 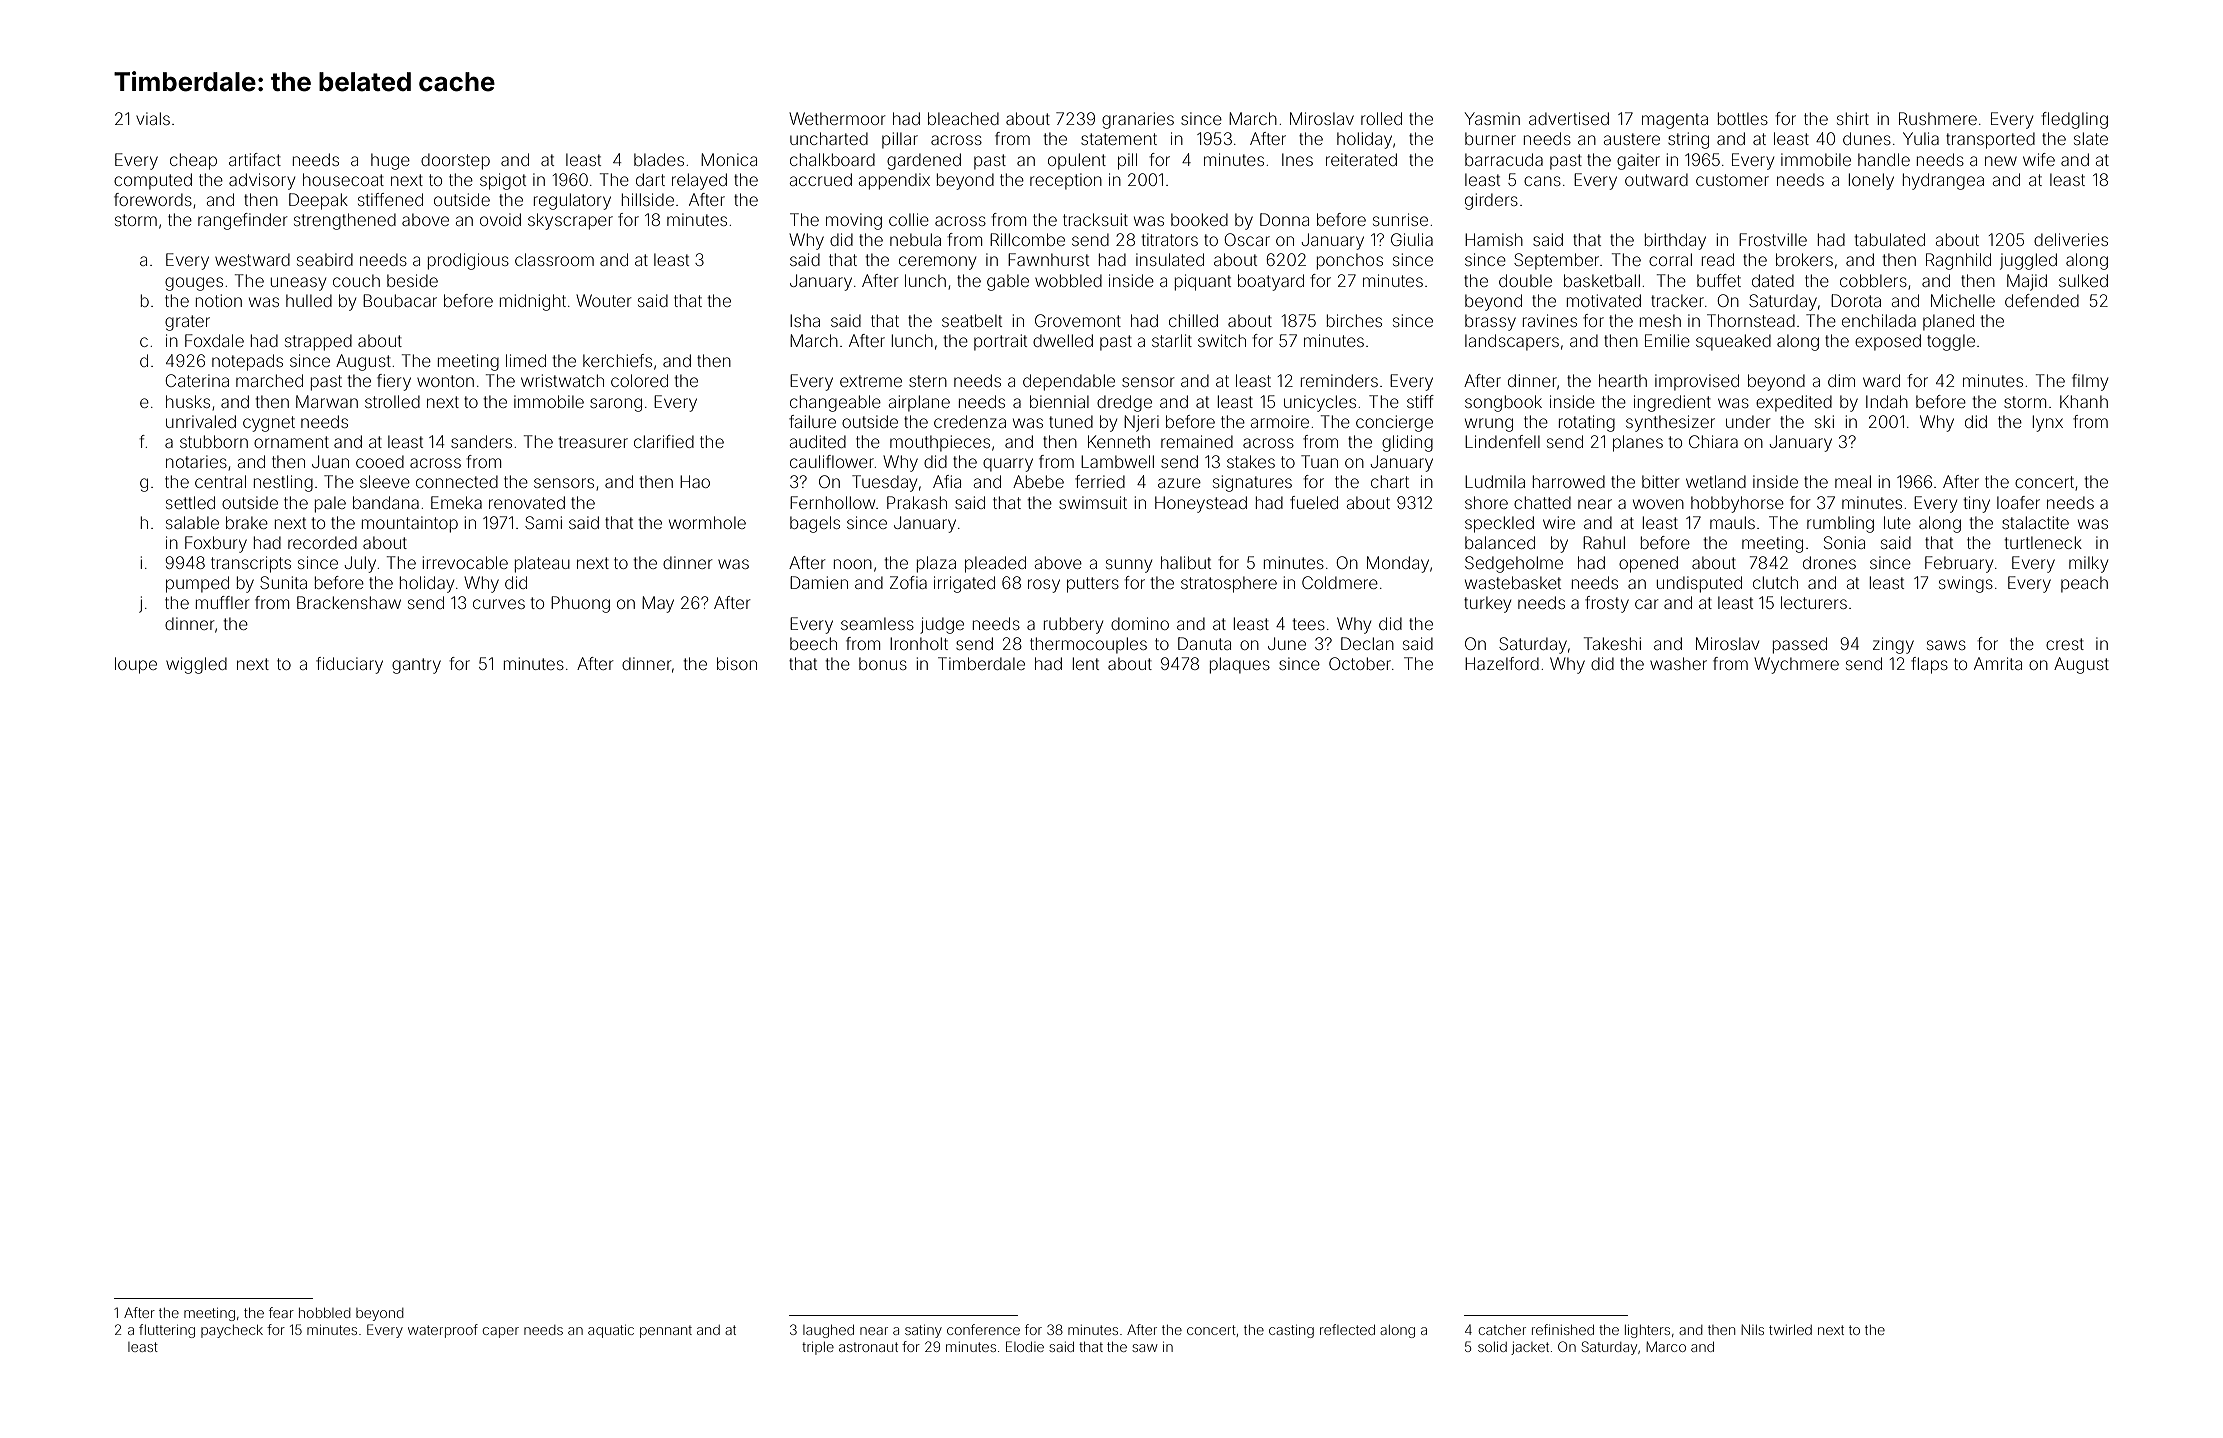 I want to click on plaques, so click(x=1240, y=665).
